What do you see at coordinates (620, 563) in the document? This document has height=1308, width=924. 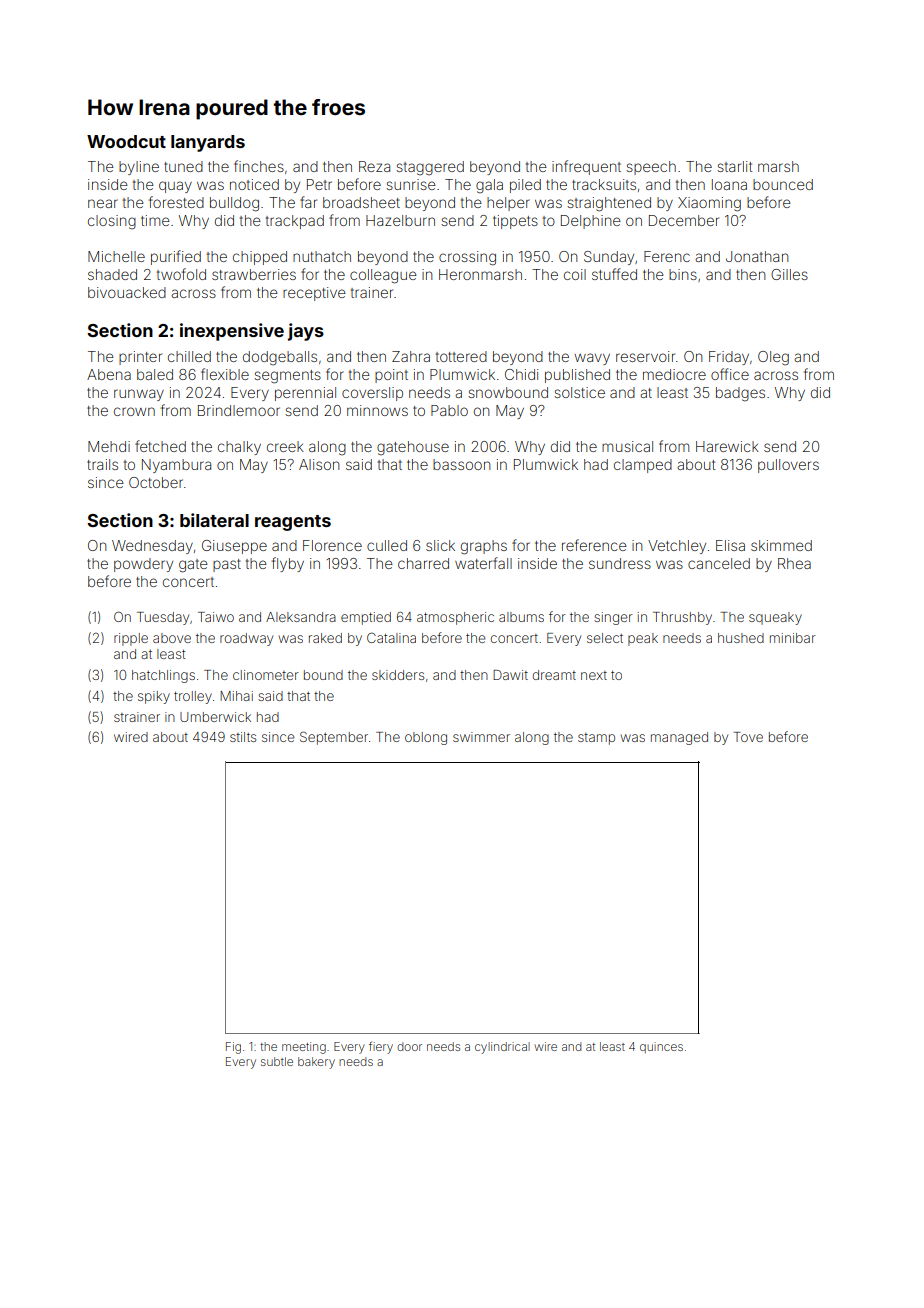 I see `sundress` at bounding box center [620, 563].
